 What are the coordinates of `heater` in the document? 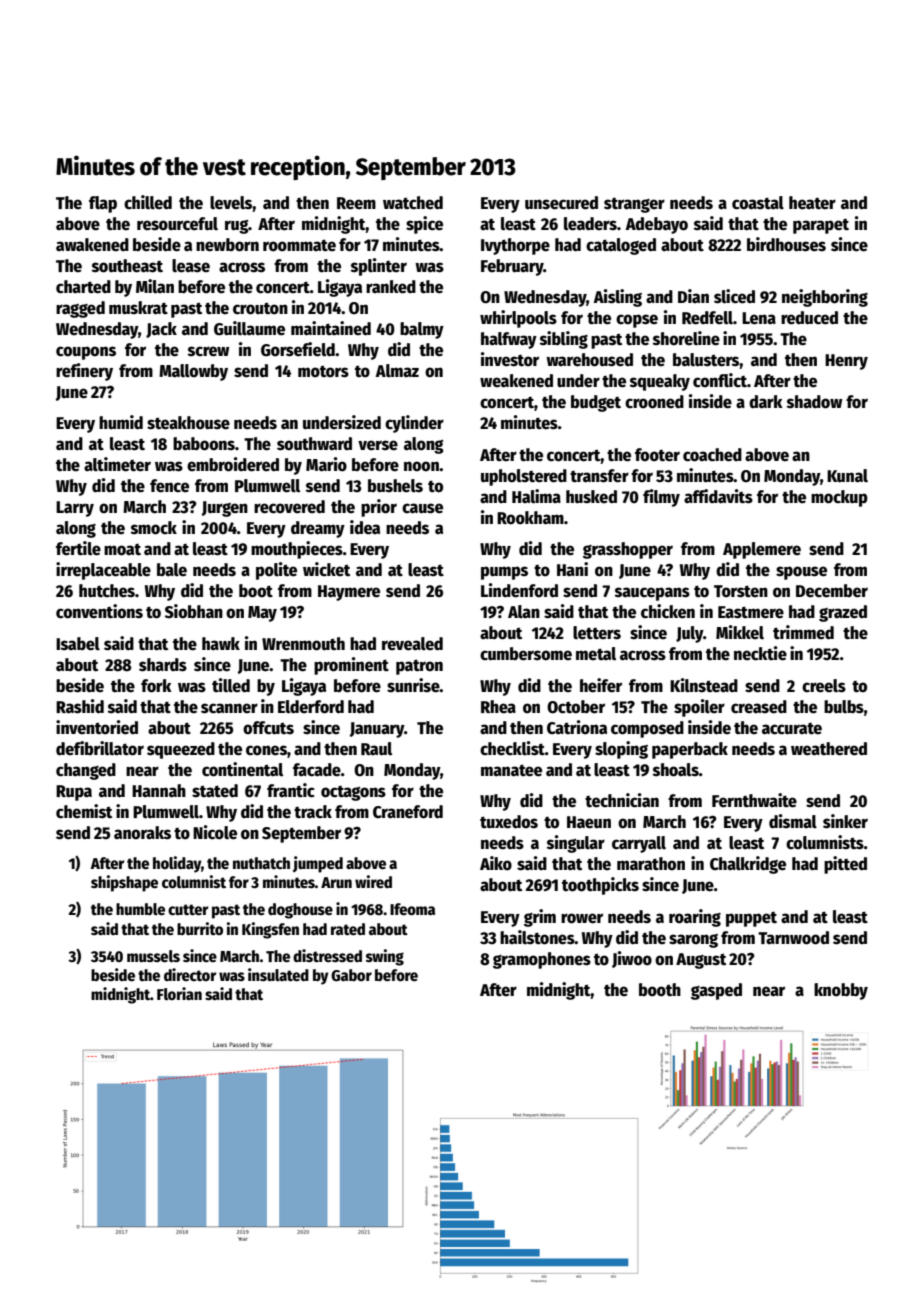 It's located at (812, 203).
